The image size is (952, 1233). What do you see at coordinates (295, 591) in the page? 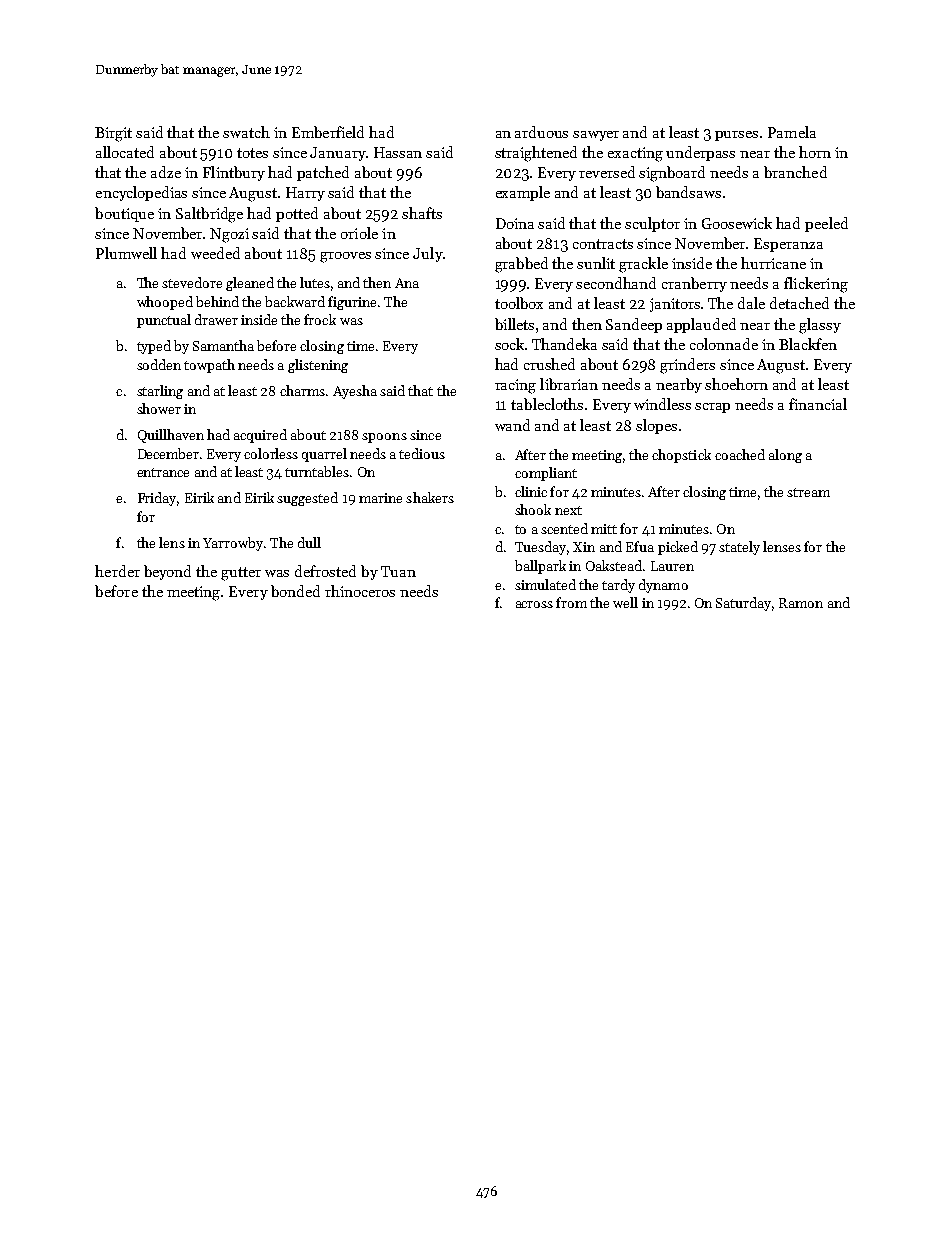
I see `bonded` at bounding box center [295, 591].
